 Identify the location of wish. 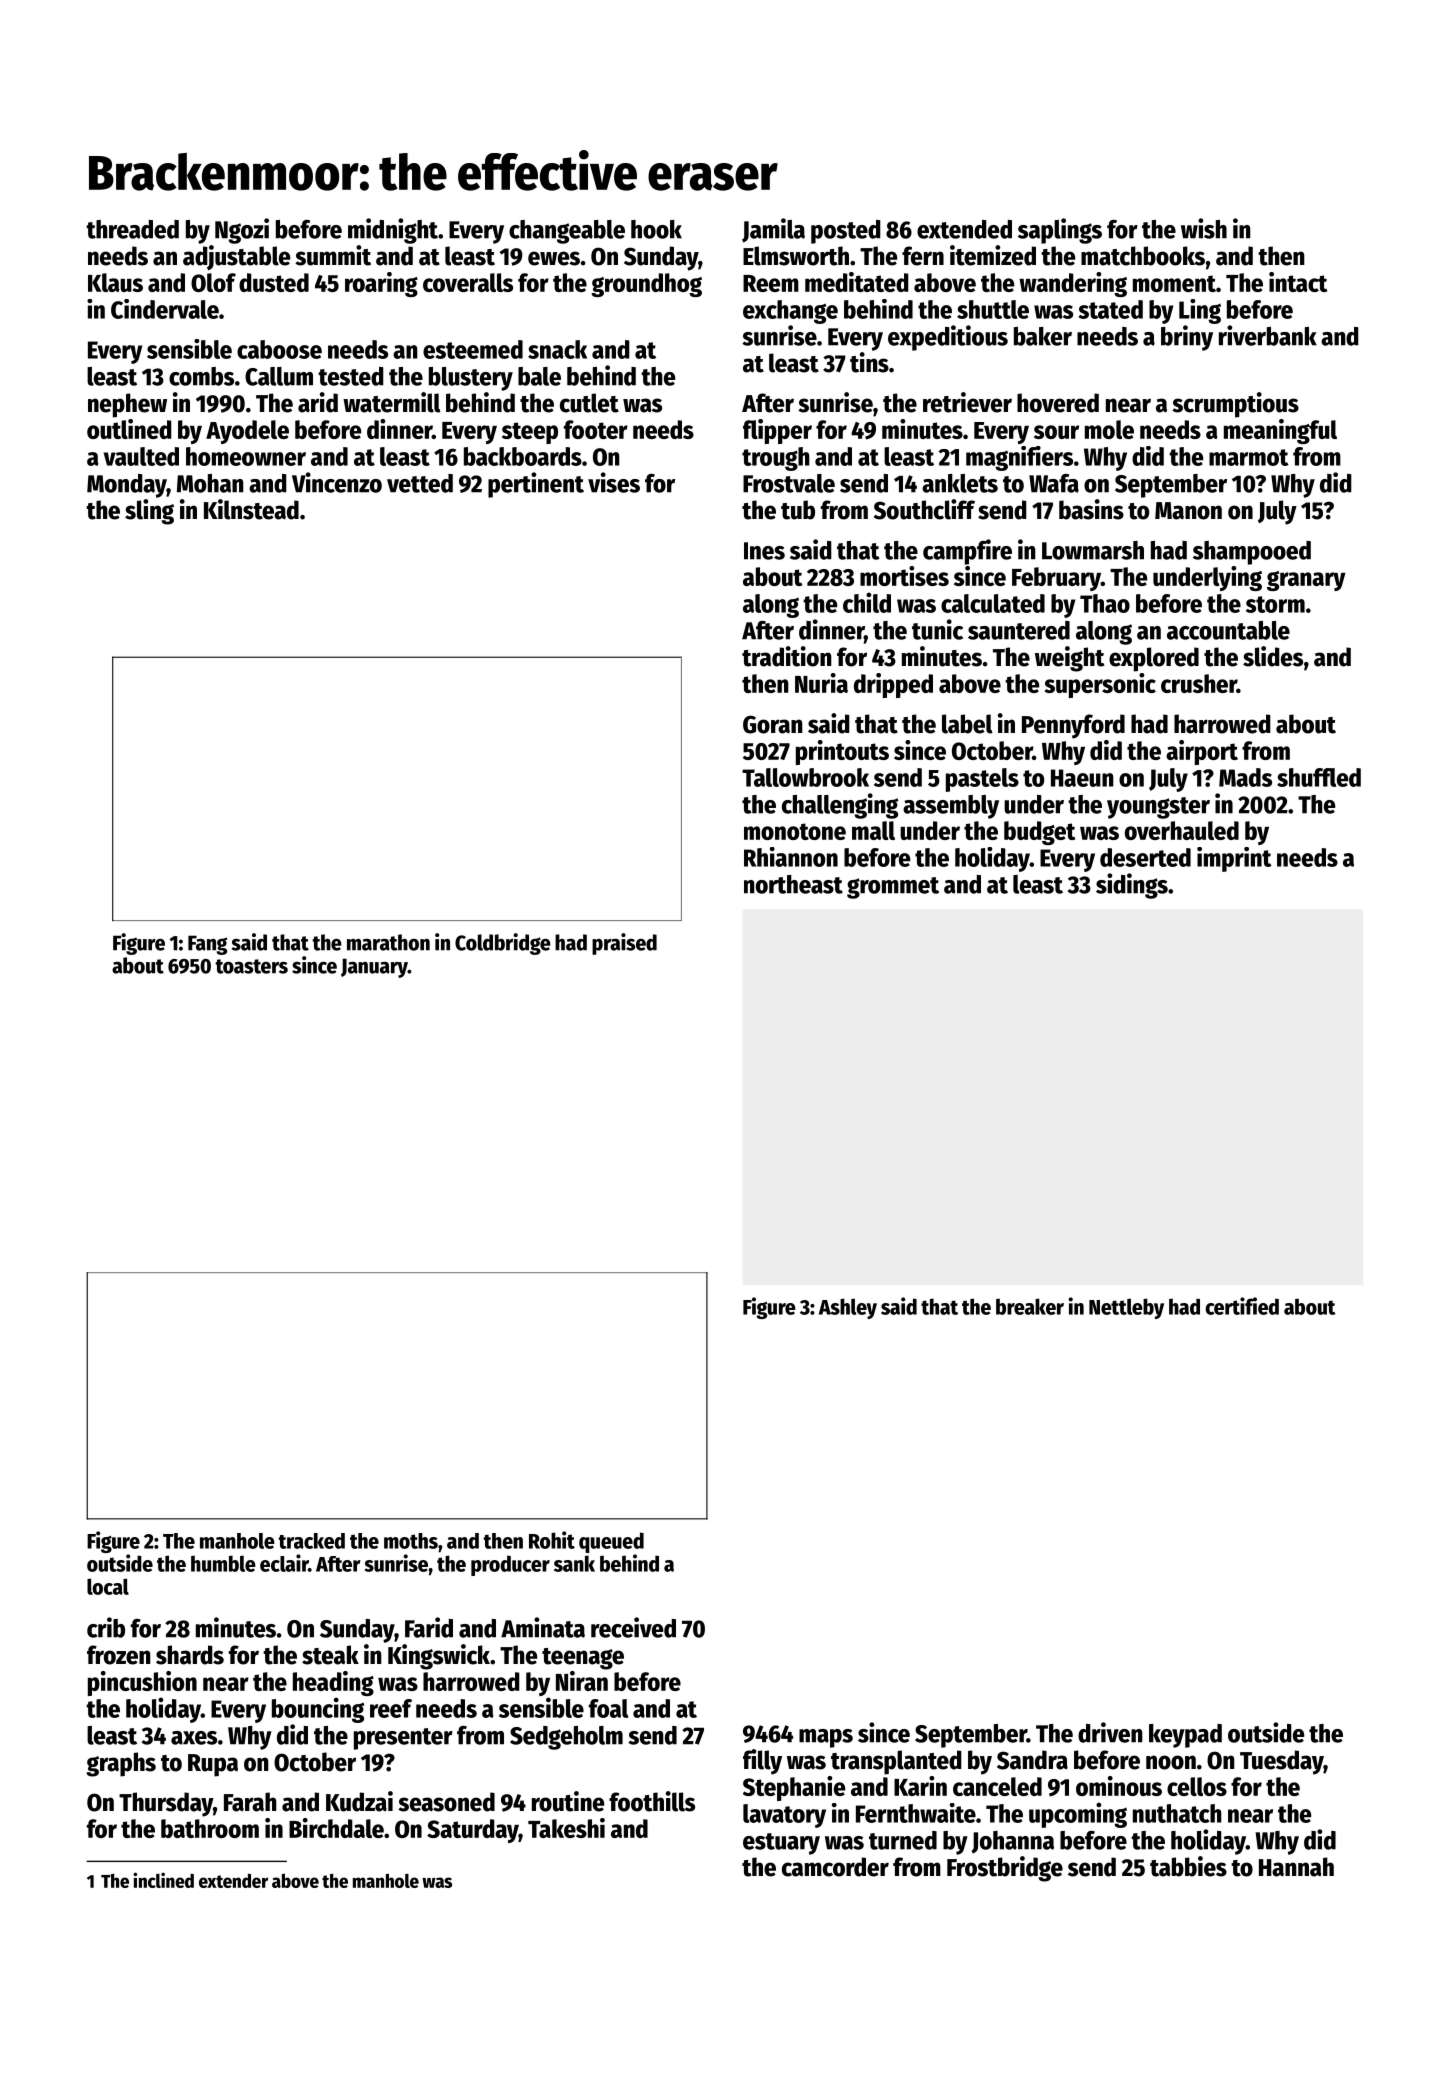
(1204, 228).
